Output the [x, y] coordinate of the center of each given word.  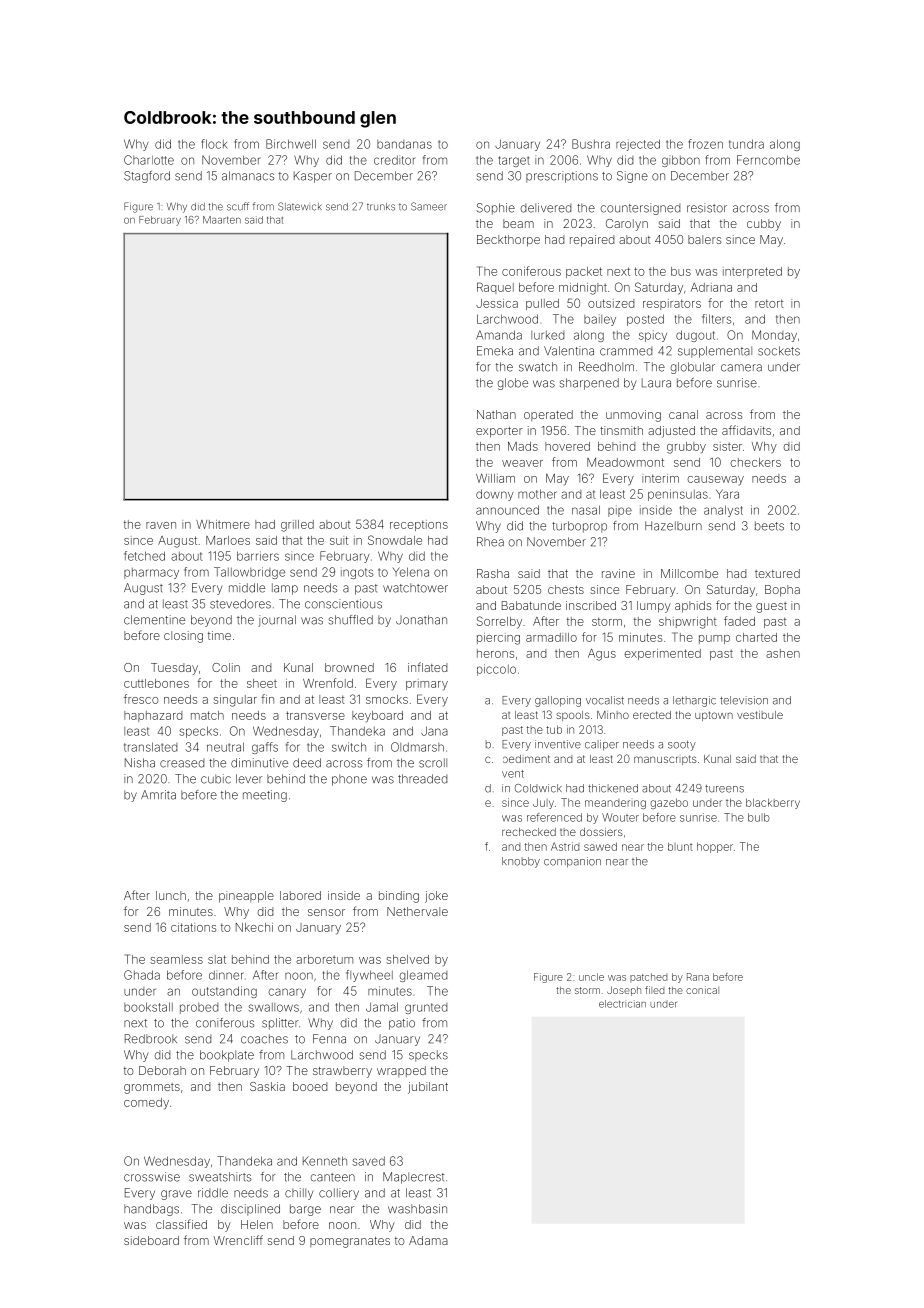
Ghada [142, 975]
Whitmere [223, 524]
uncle [591, 977]
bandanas [404, 144]
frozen [705, 144]
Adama [428, 1240]
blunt [680, 846]
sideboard [151, 1240]
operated [548, 415]
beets [769, 526]
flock [214, 144]
